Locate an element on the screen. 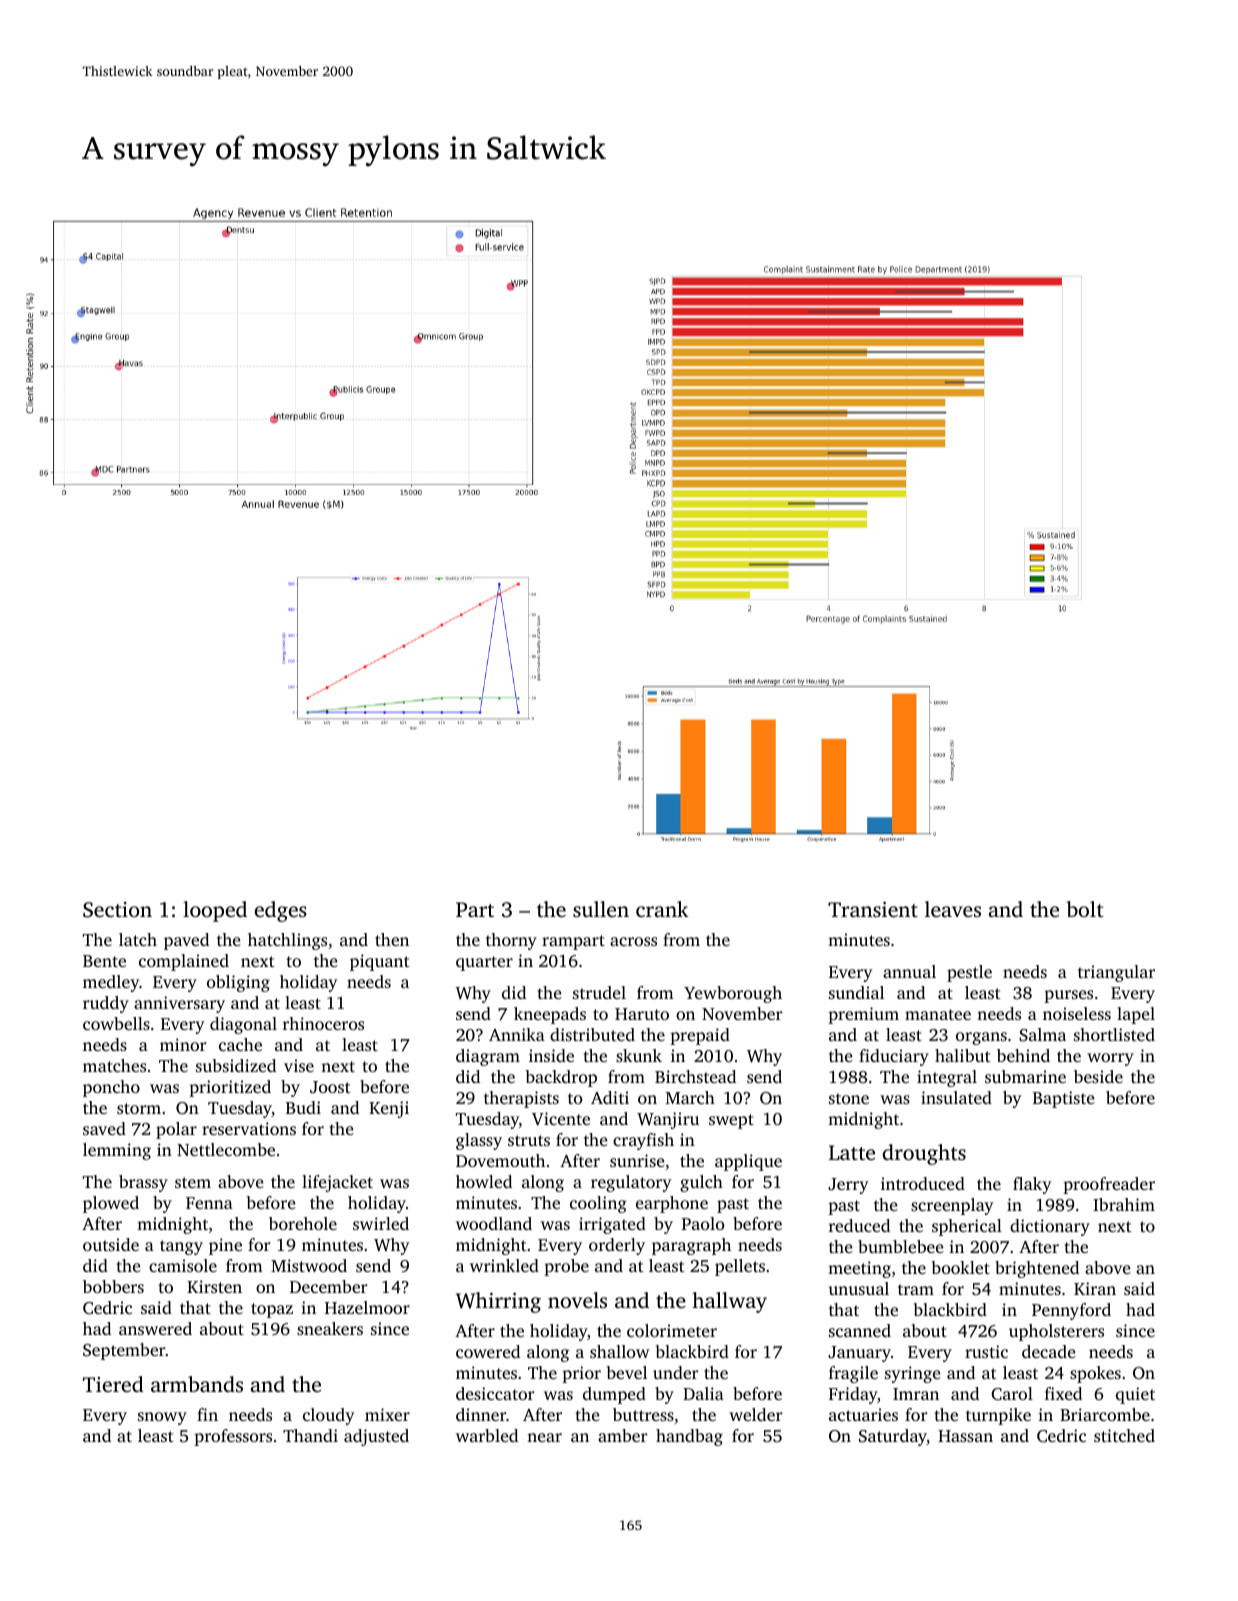  looped is located at coordinates (215, 911).
